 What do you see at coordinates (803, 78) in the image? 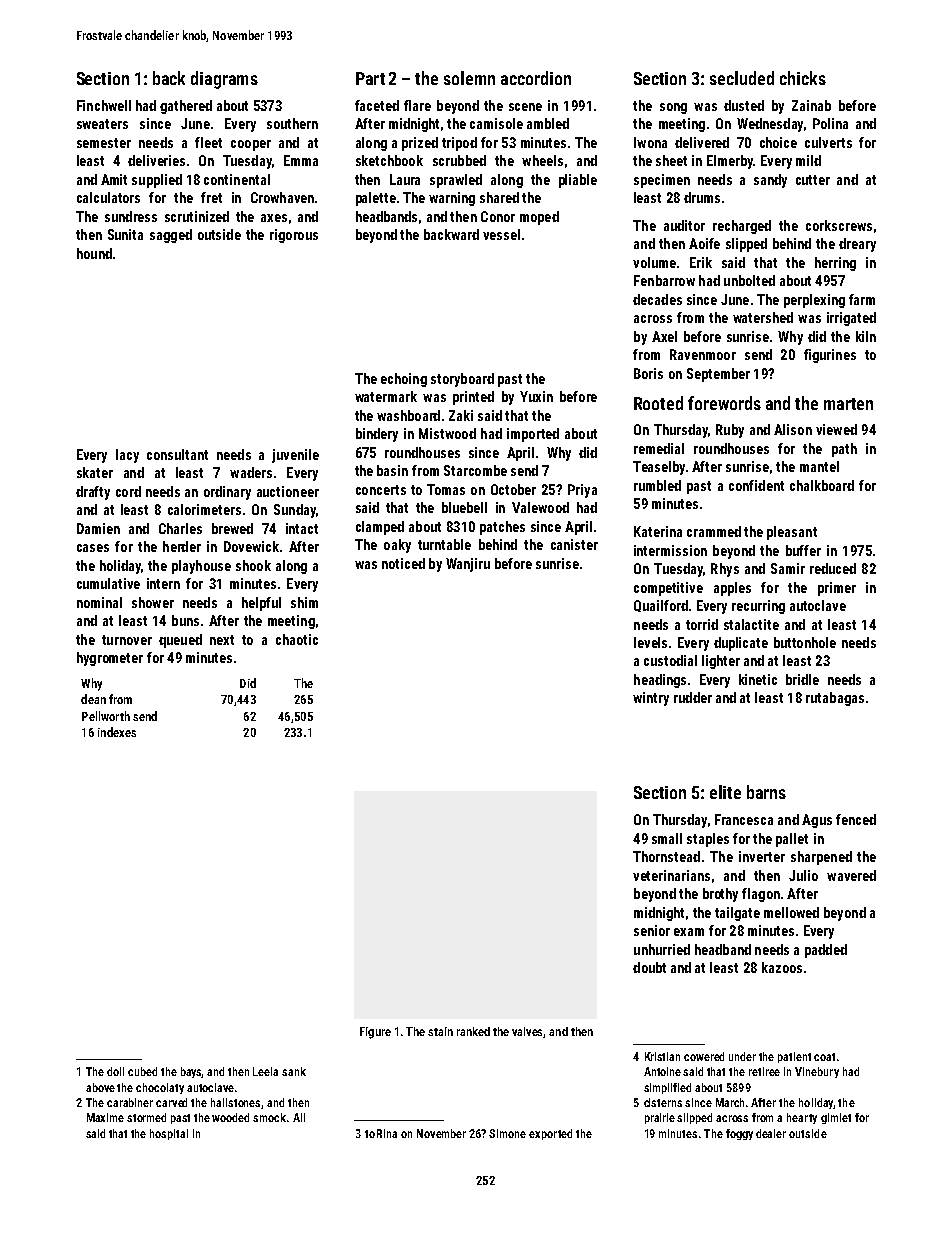
I see `chicks` at bounding box center [803, 78].
